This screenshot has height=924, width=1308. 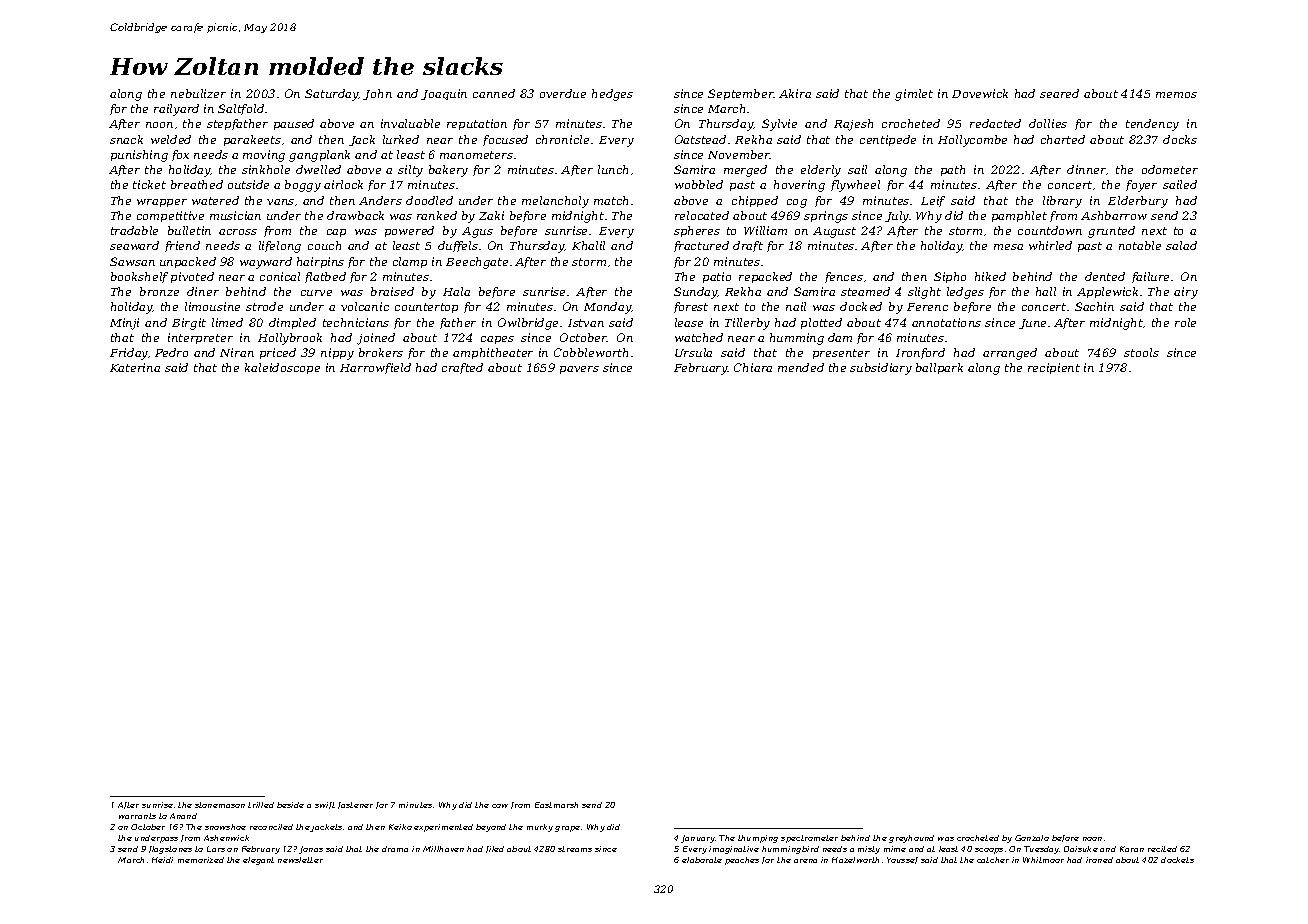 I want to click on whirled, so click(x=1050, y=245).
